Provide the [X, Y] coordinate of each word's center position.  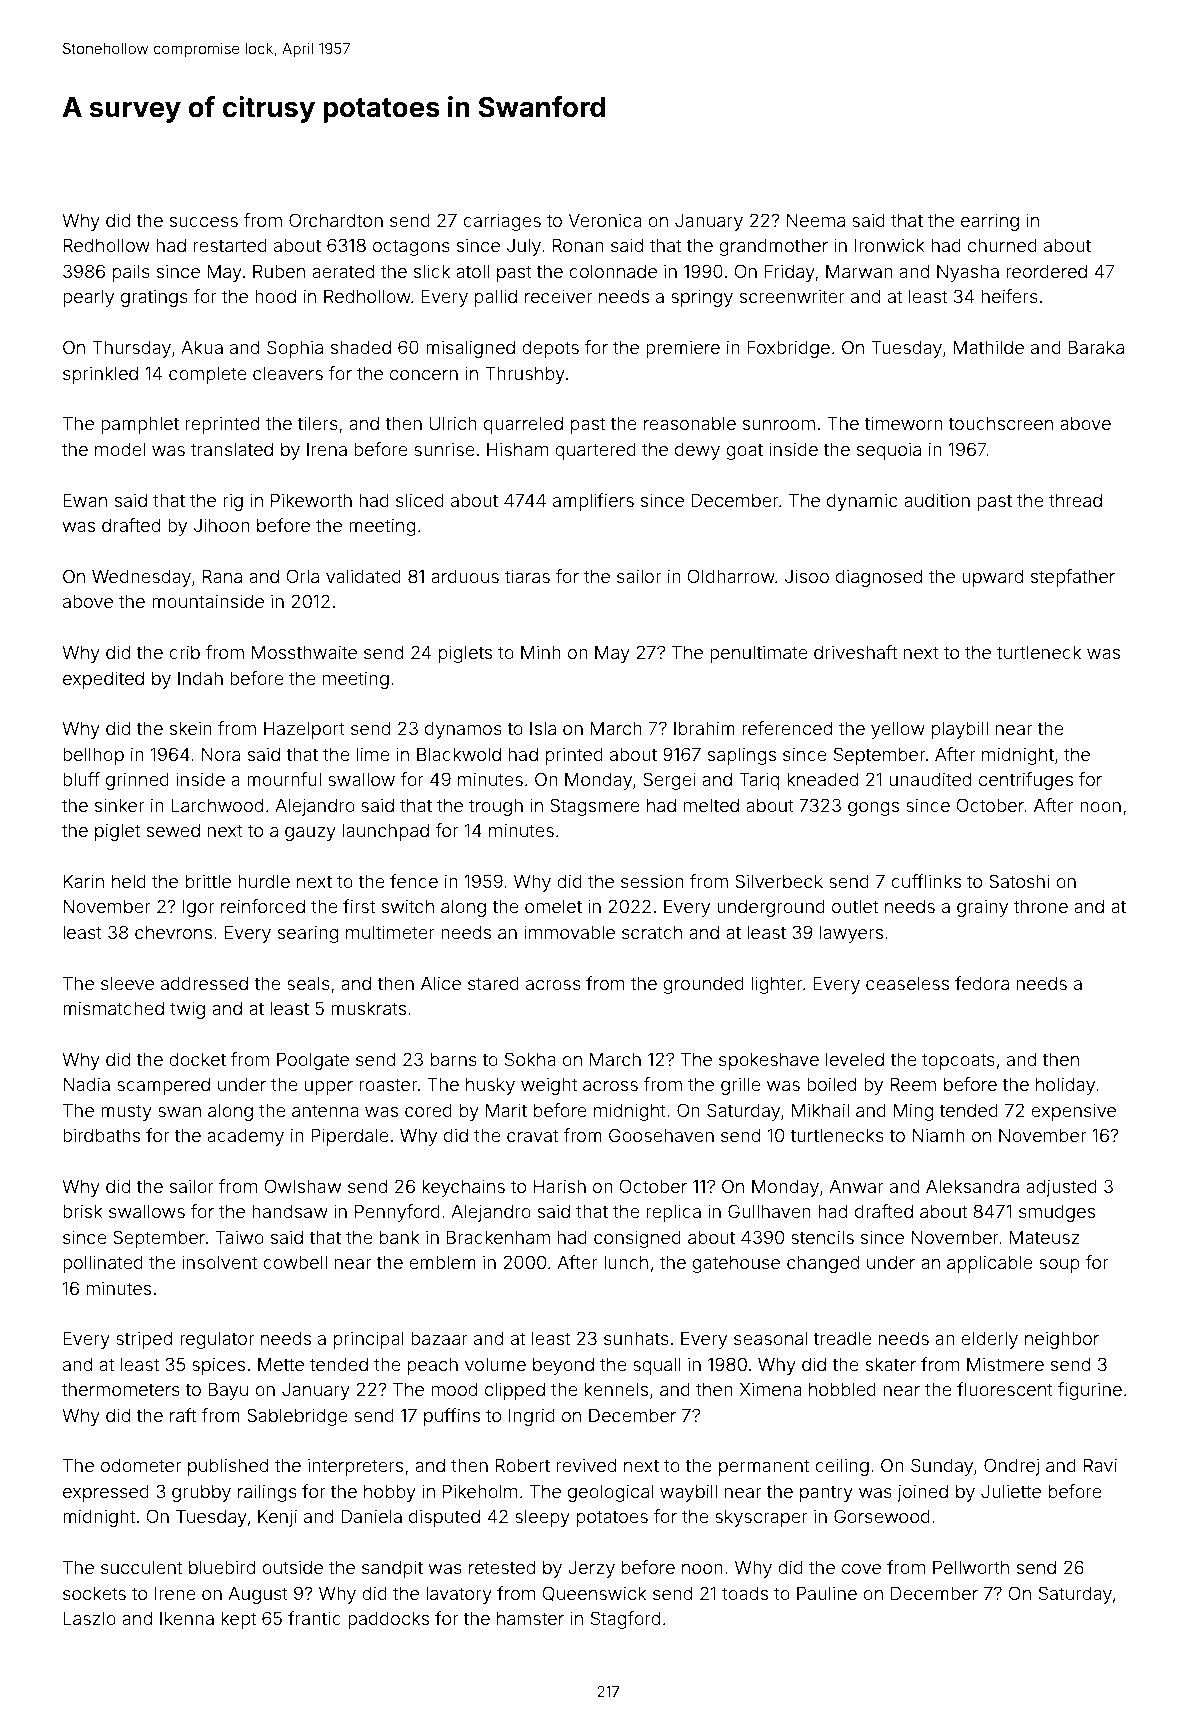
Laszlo [89, 1618]
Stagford [625, 1620]
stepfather [1073, 578]
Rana [222, 576]
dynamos [463, 730]
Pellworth [971, 1567]
